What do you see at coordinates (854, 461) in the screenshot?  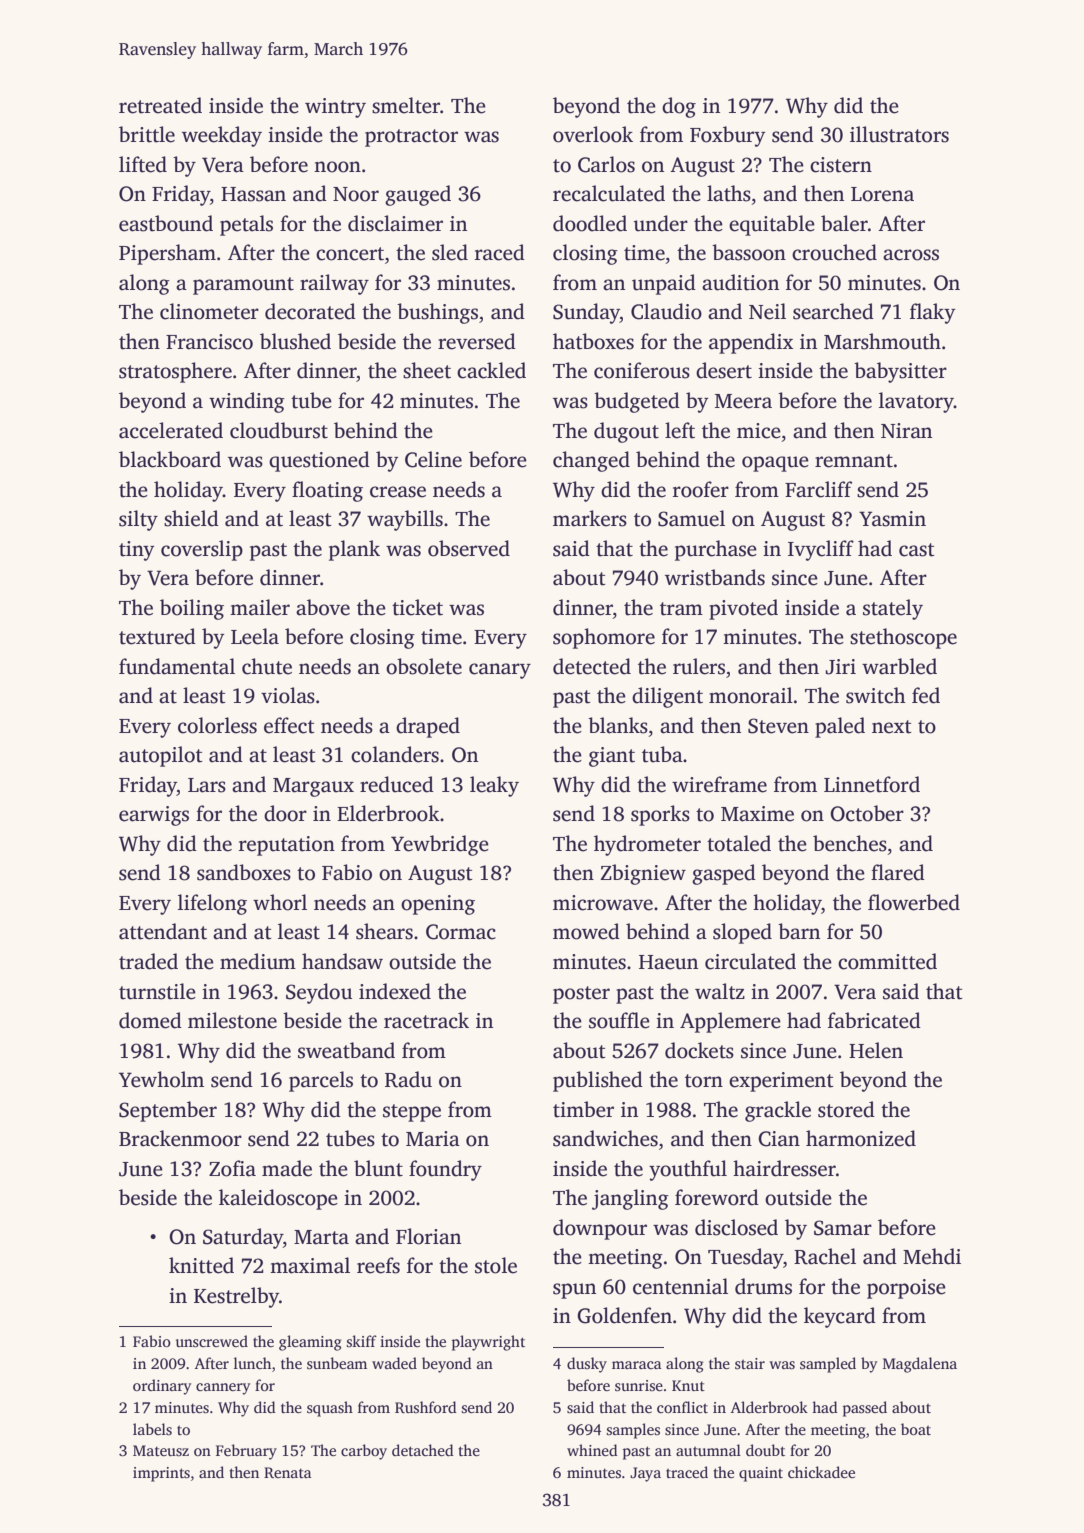 I see `remnant` at bounding box center [854, 461].
